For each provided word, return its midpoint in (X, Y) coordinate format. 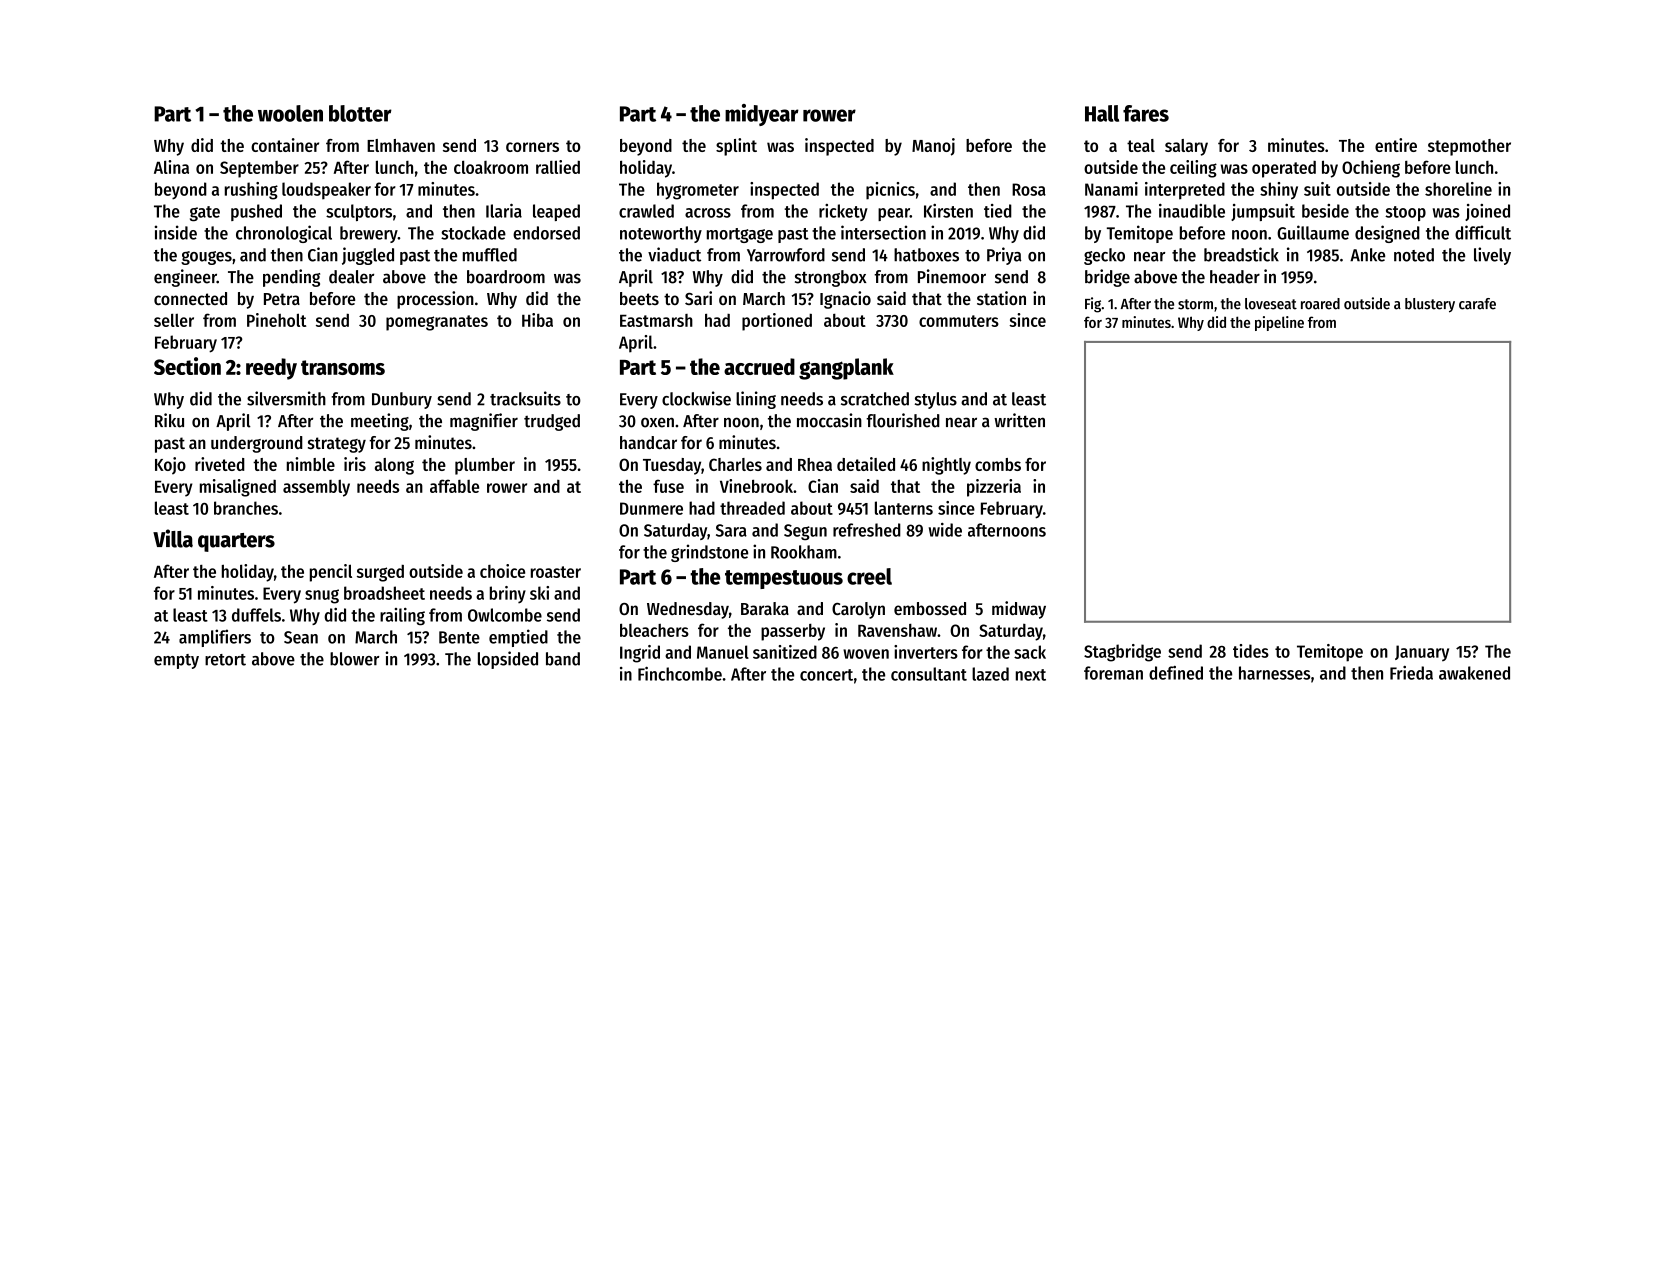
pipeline (1279, 323)
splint (736, 147)
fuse (668, 486)
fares (1146, 113)
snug (322, 596)
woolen (290, 113)
